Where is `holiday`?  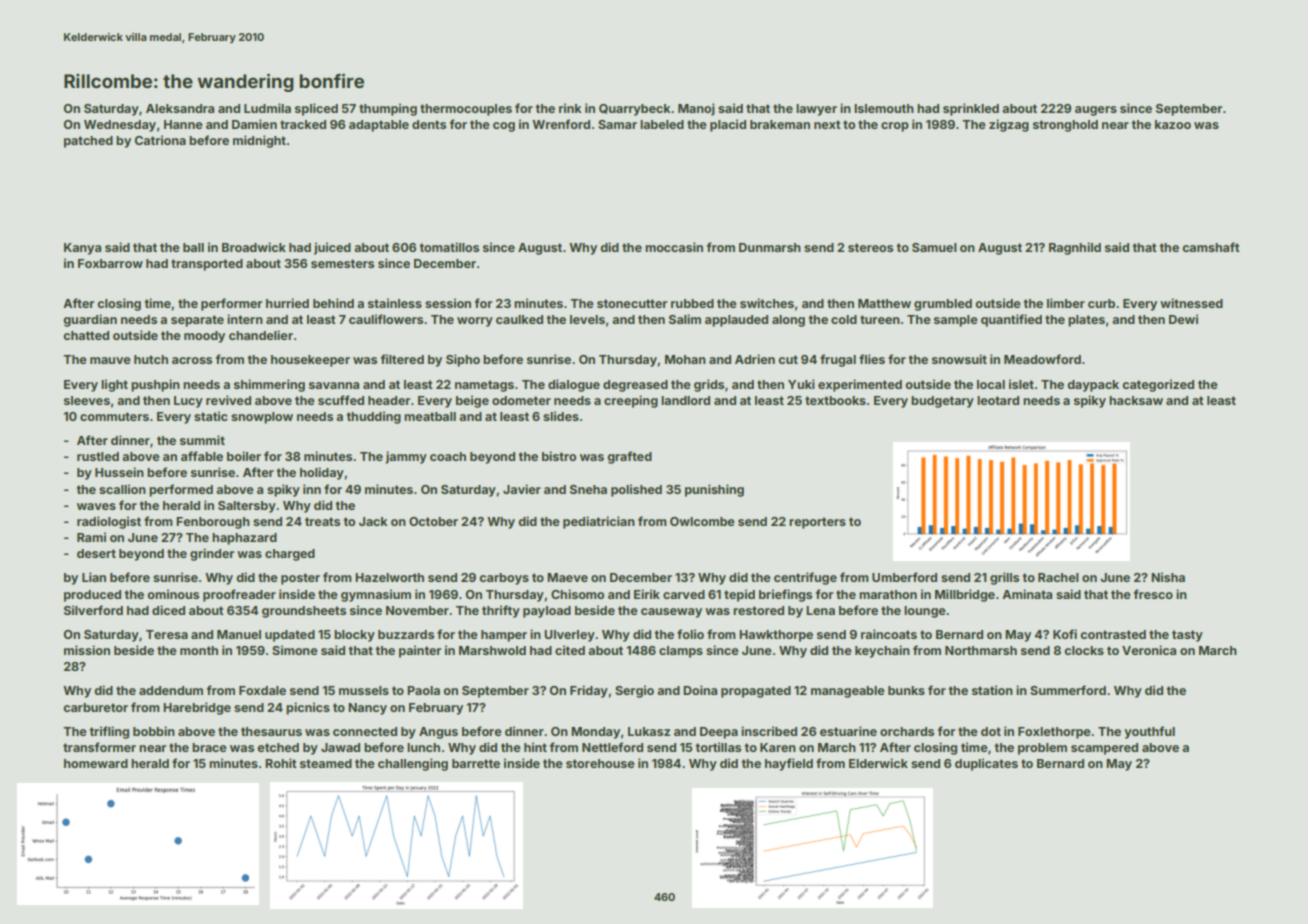
holiday is located at coordinates (322, 473).
